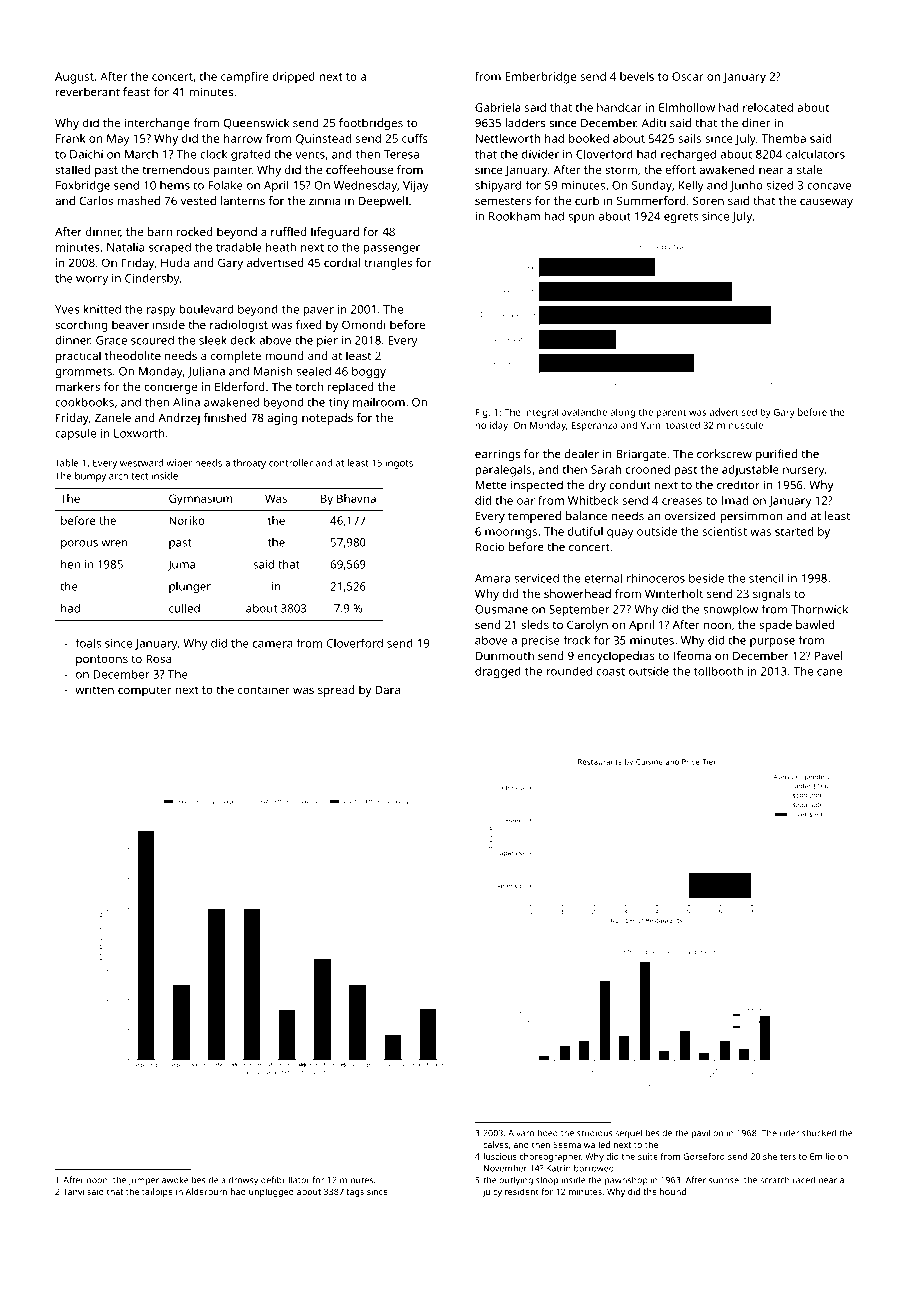 The image size is (908, 1316). I want to click on awoke, so click(175, 1180).
